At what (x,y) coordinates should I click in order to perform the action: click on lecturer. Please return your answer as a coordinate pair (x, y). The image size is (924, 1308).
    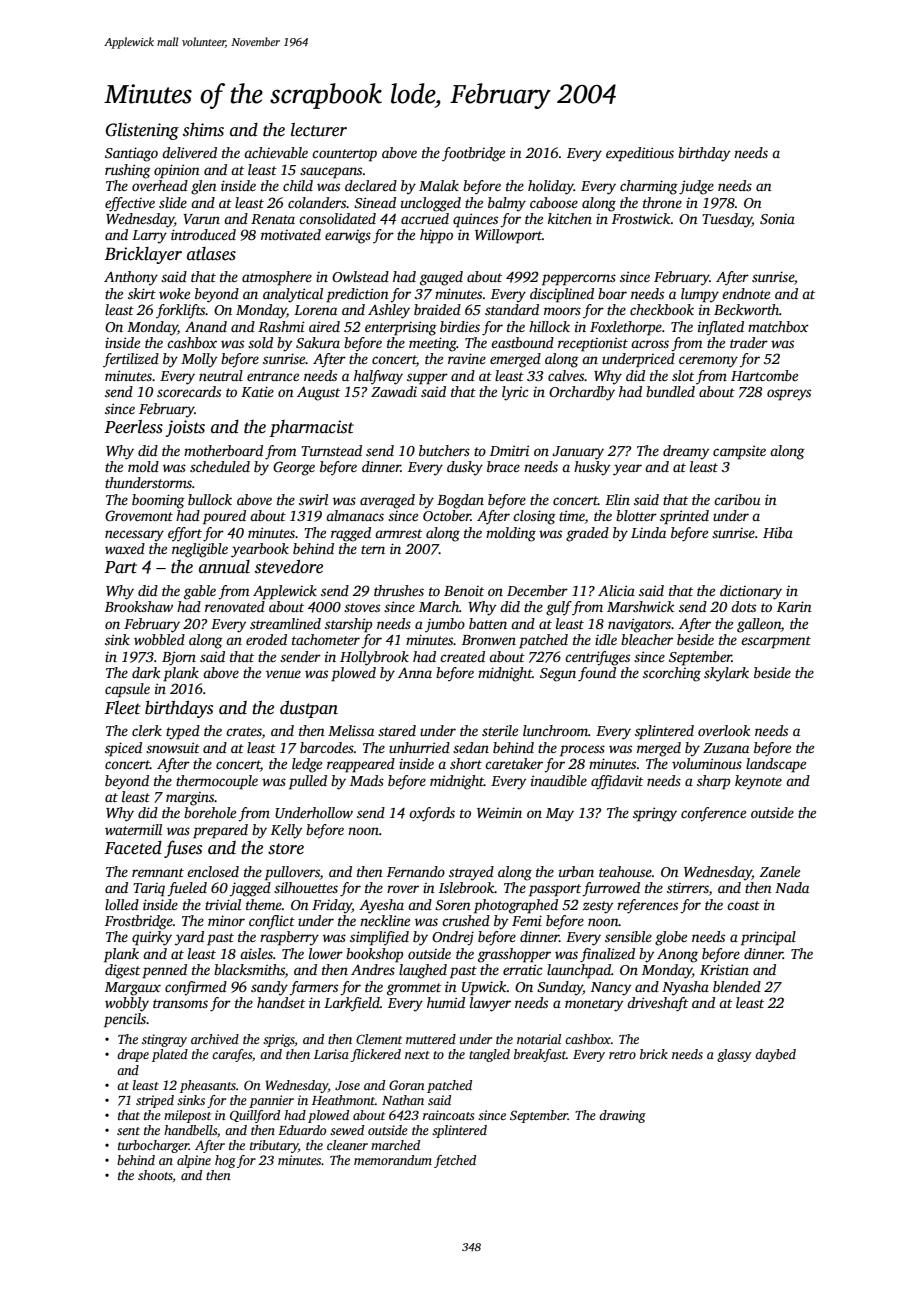
    Looking at the image, I should click on (319, 130).
